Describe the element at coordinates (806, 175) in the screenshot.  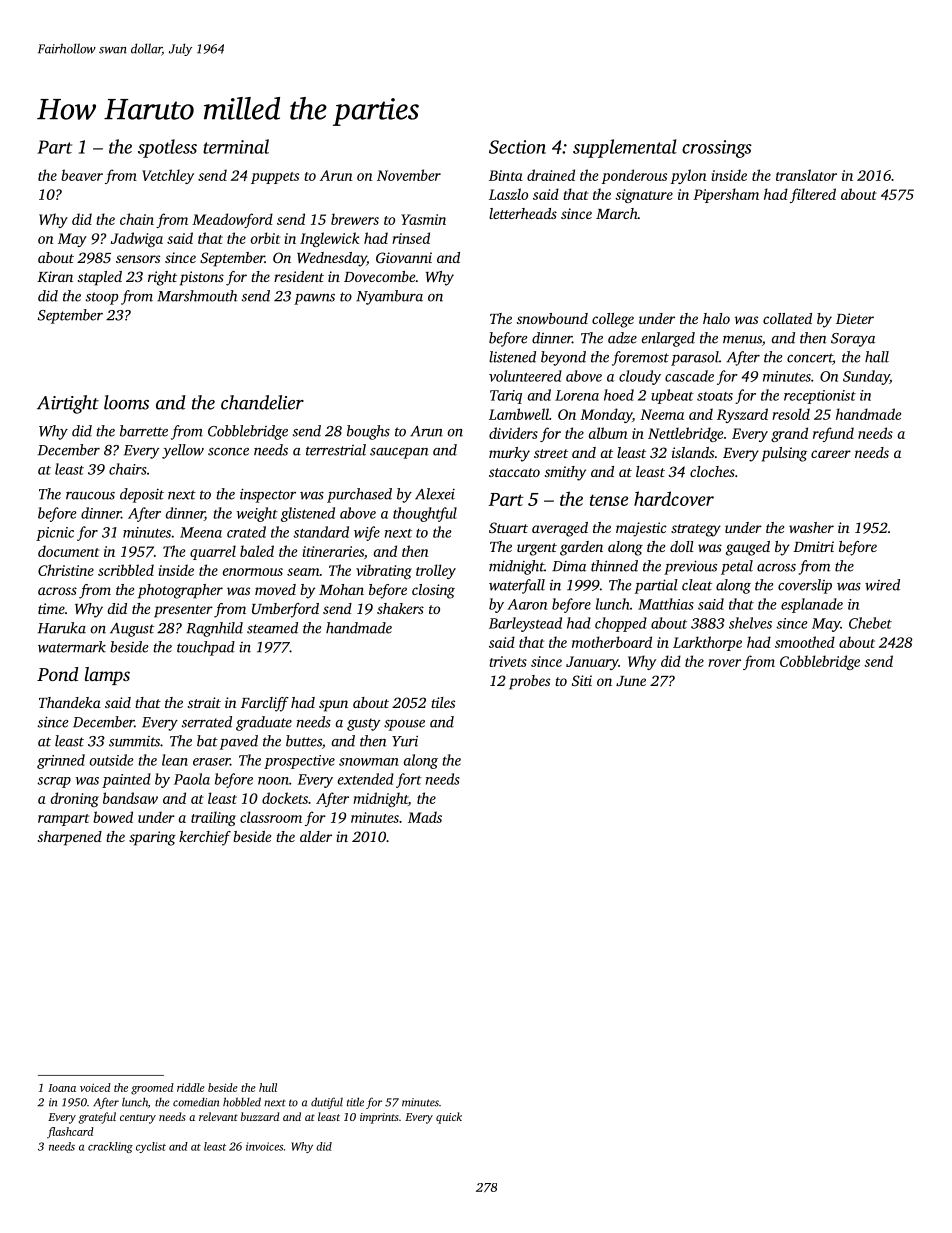
I see `translator` at that location.
